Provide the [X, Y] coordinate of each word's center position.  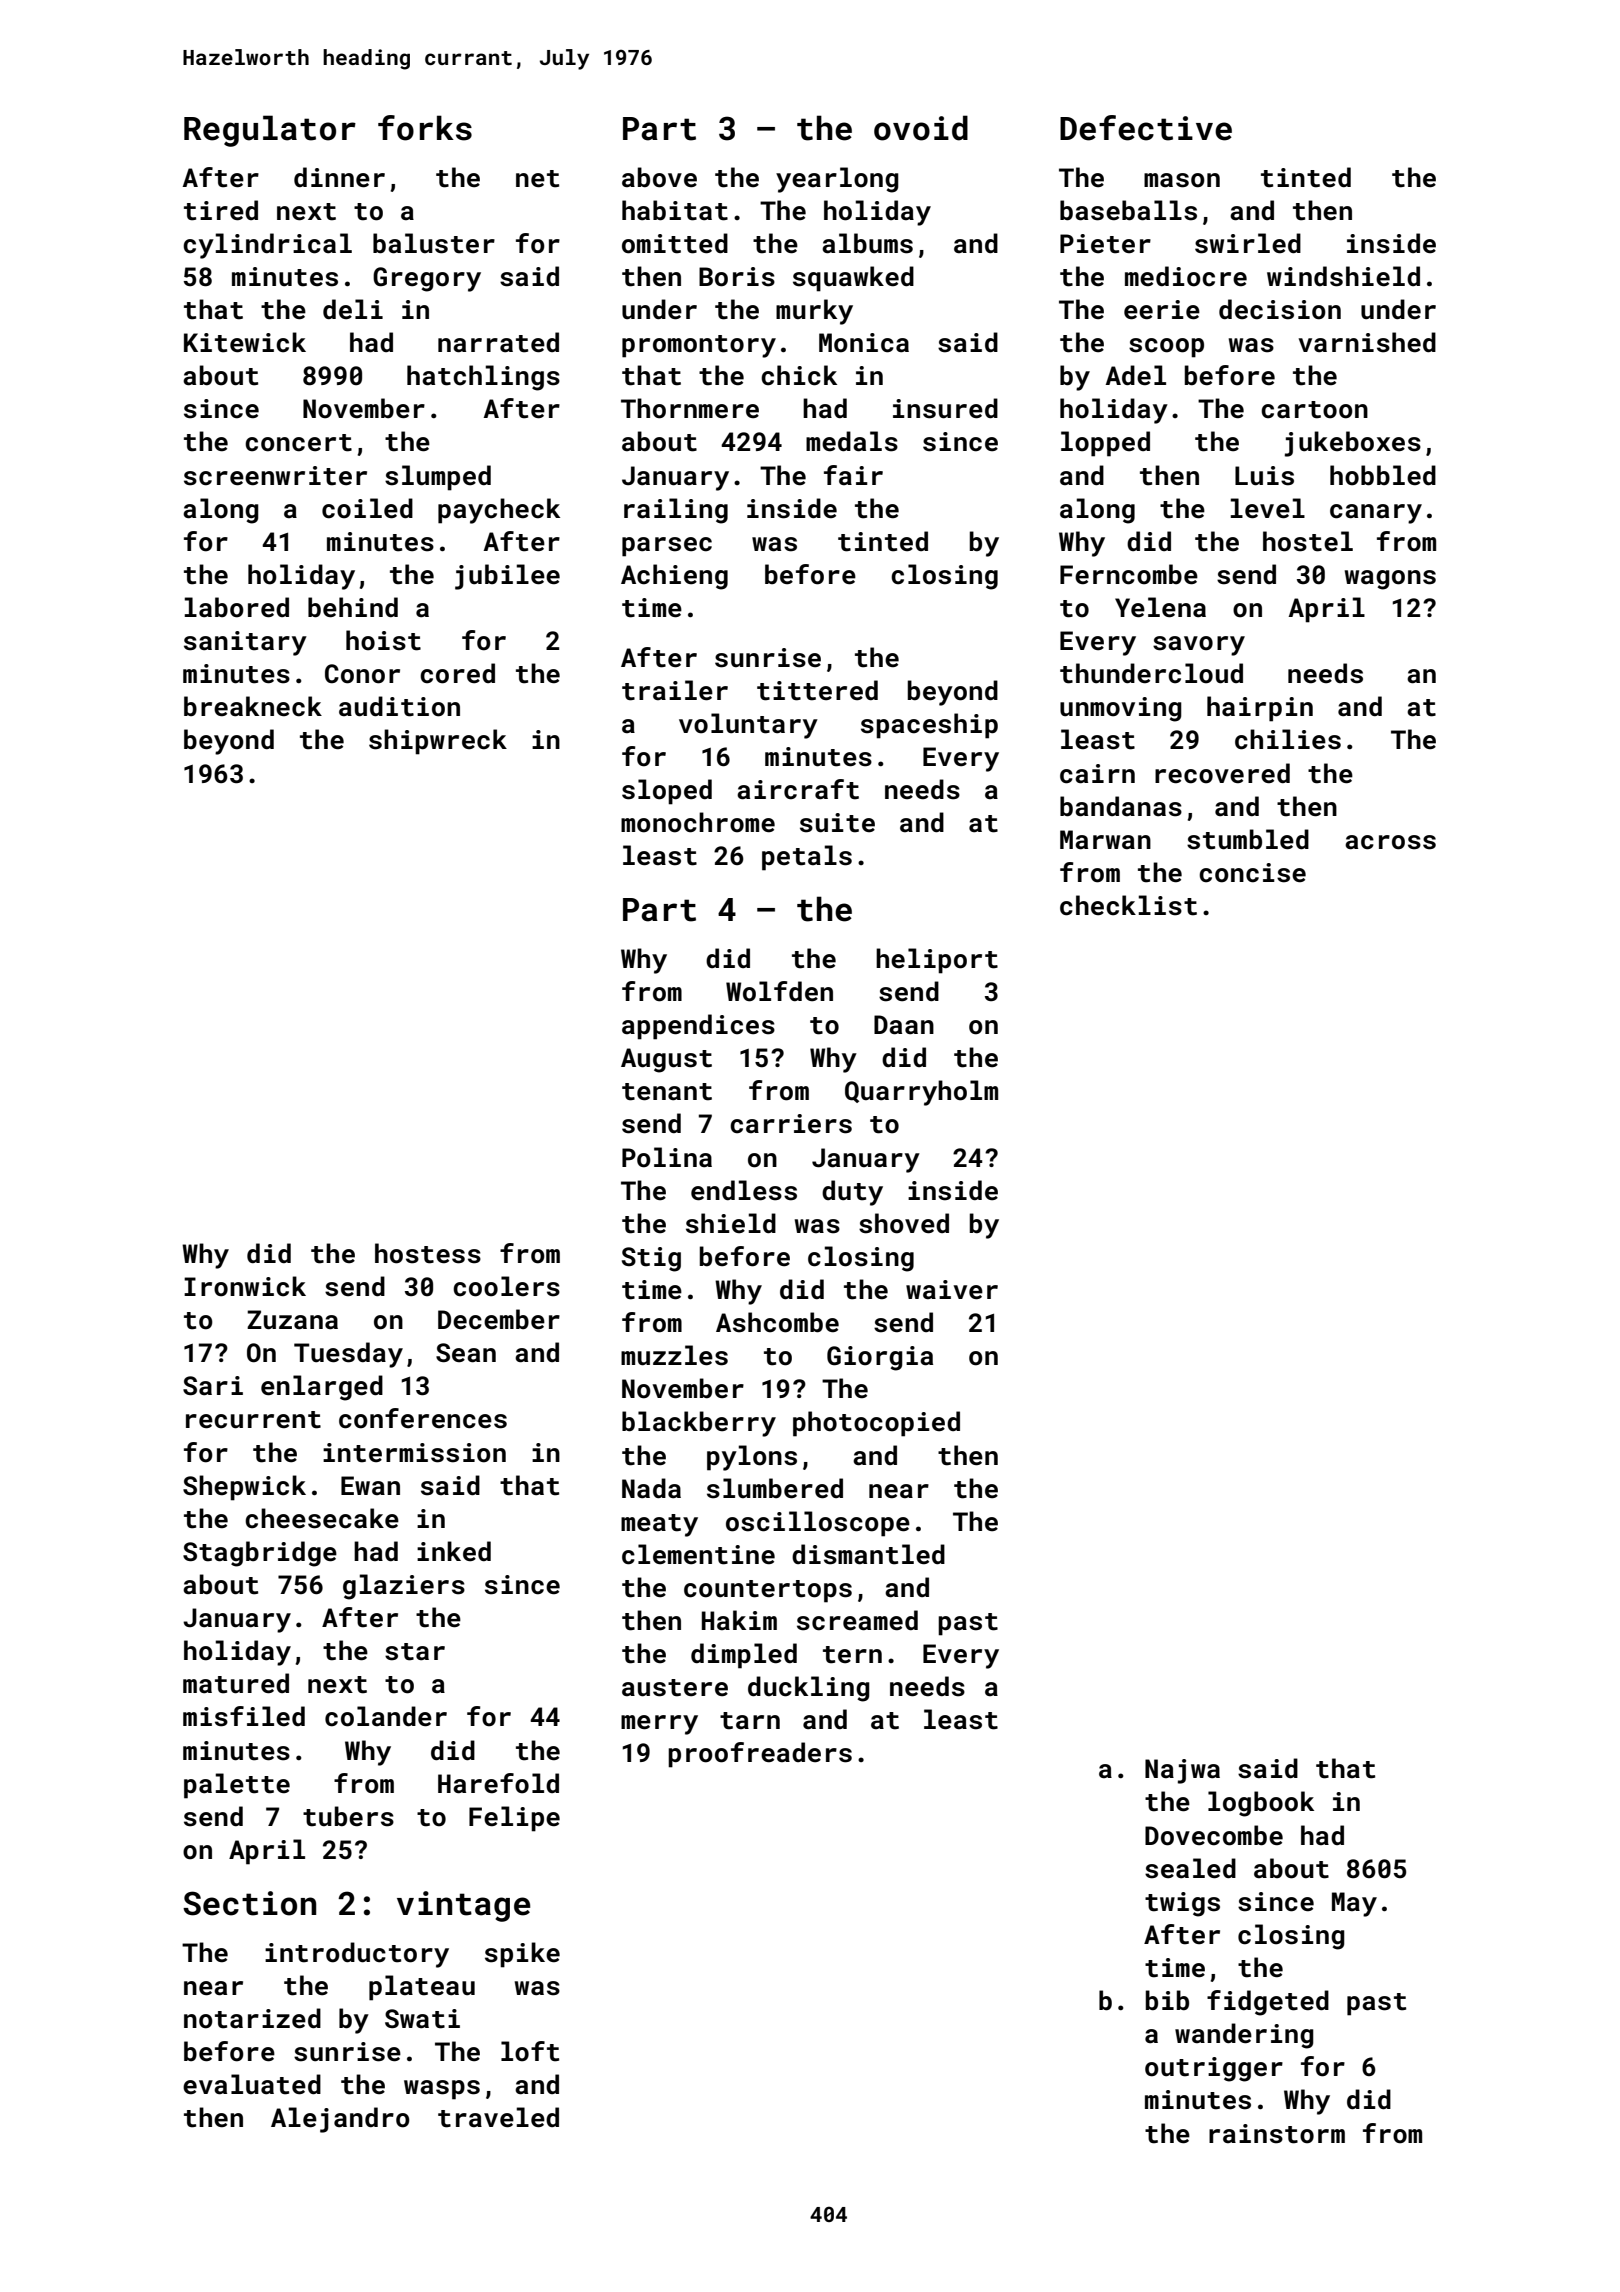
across [1390, 842]
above [659, 177]
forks [425, 128]
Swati [422, 2019]
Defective [1146, 128]
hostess [428, 1253]
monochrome [698, 822]
